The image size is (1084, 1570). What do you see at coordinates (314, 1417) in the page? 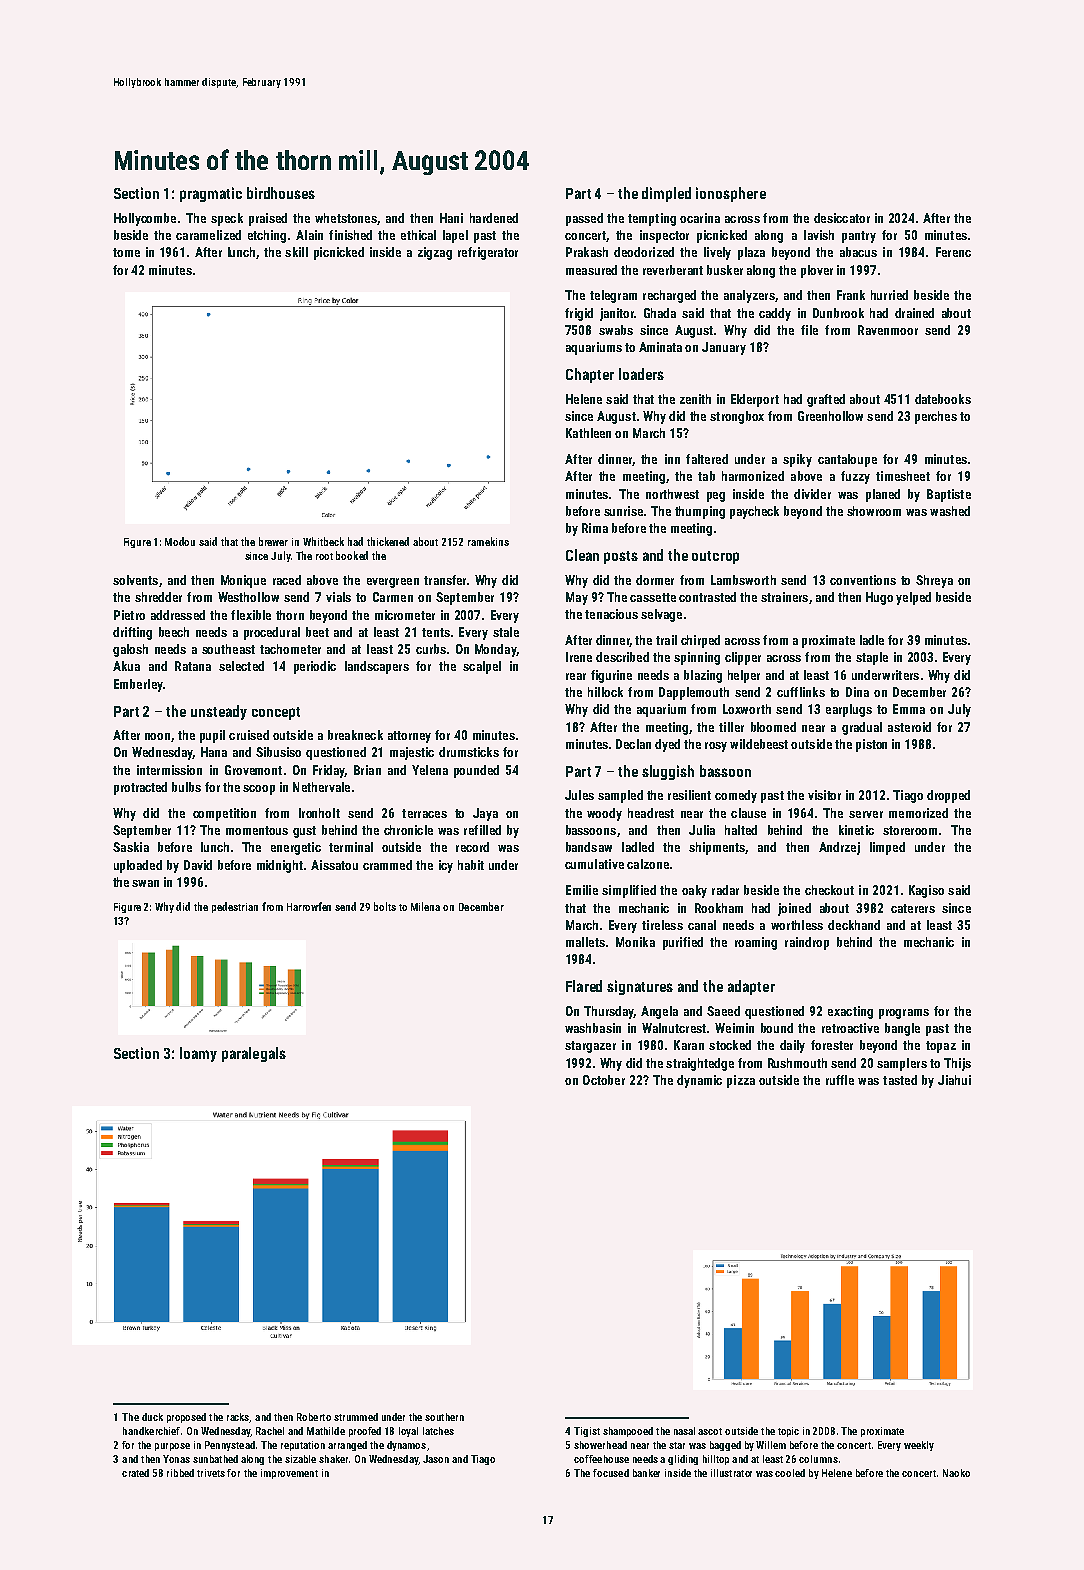
I see `Roberto` at bounding box center [314, 1417].
